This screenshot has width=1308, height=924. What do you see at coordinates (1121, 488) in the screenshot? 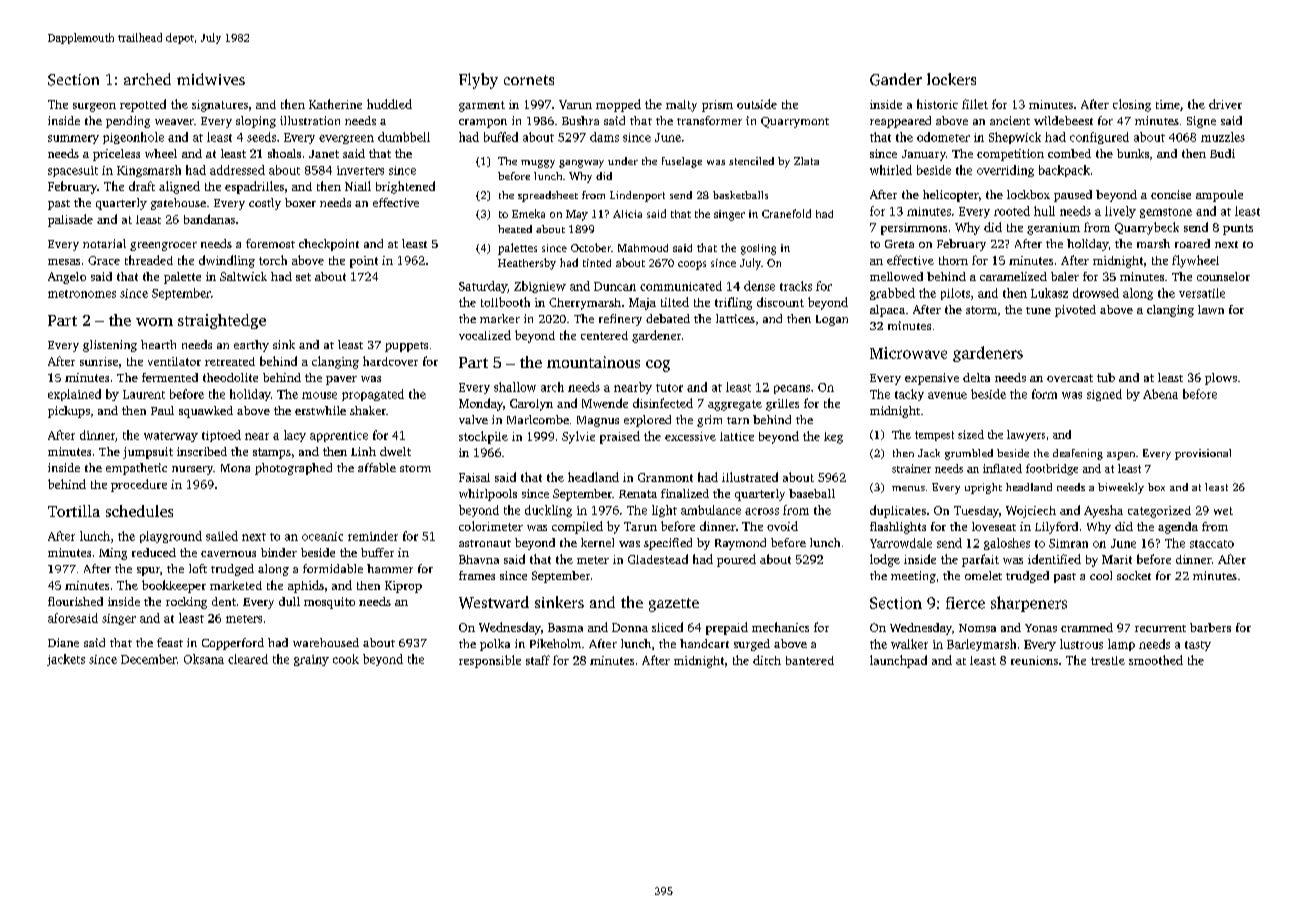
I see `biweekly` at bounding box center [1121, 488].
